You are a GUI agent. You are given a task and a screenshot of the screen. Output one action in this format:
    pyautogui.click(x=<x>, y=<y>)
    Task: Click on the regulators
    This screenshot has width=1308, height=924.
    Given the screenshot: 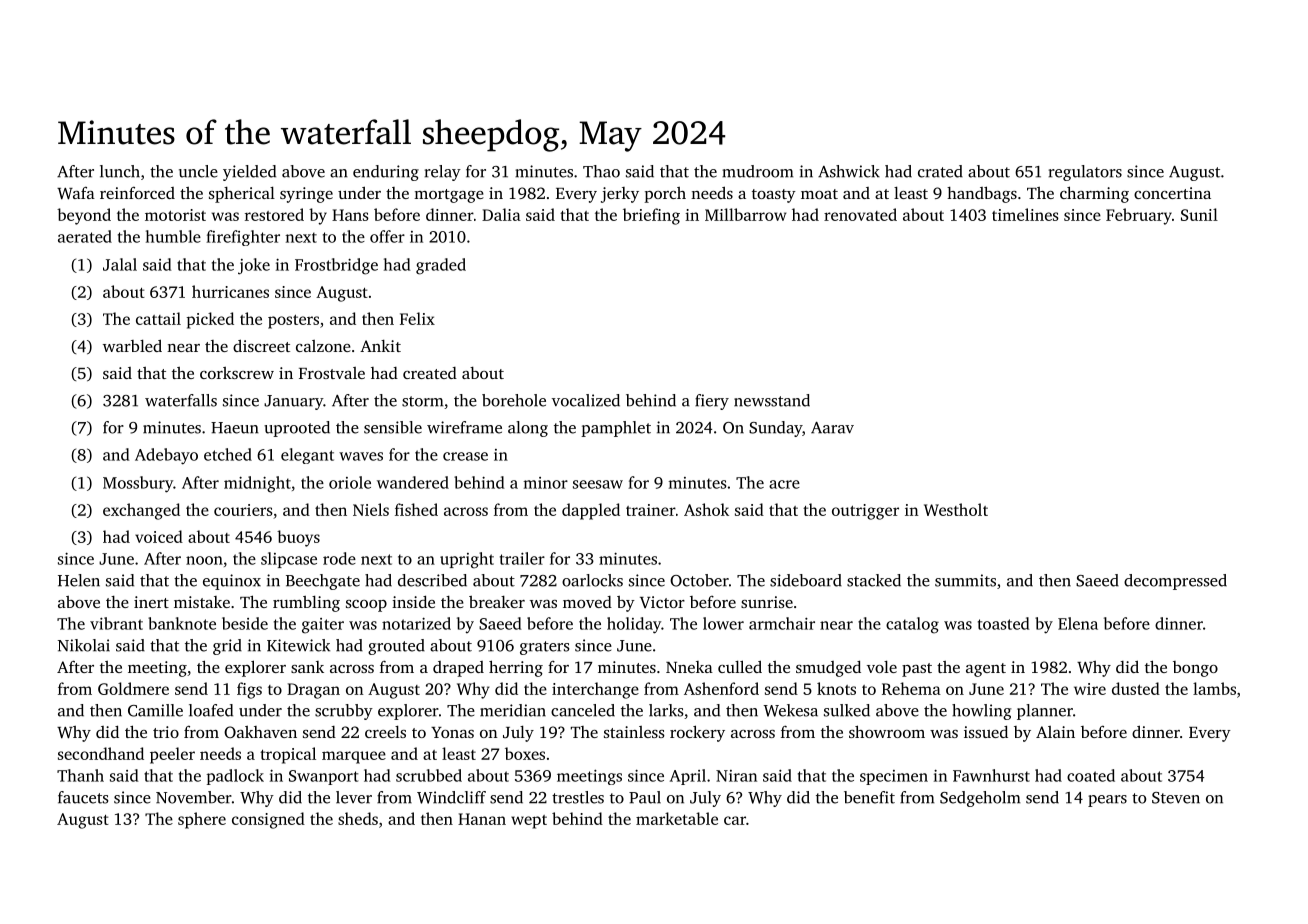 What is the action you would take?
    pyautogui.click(x=1085, y=173)
